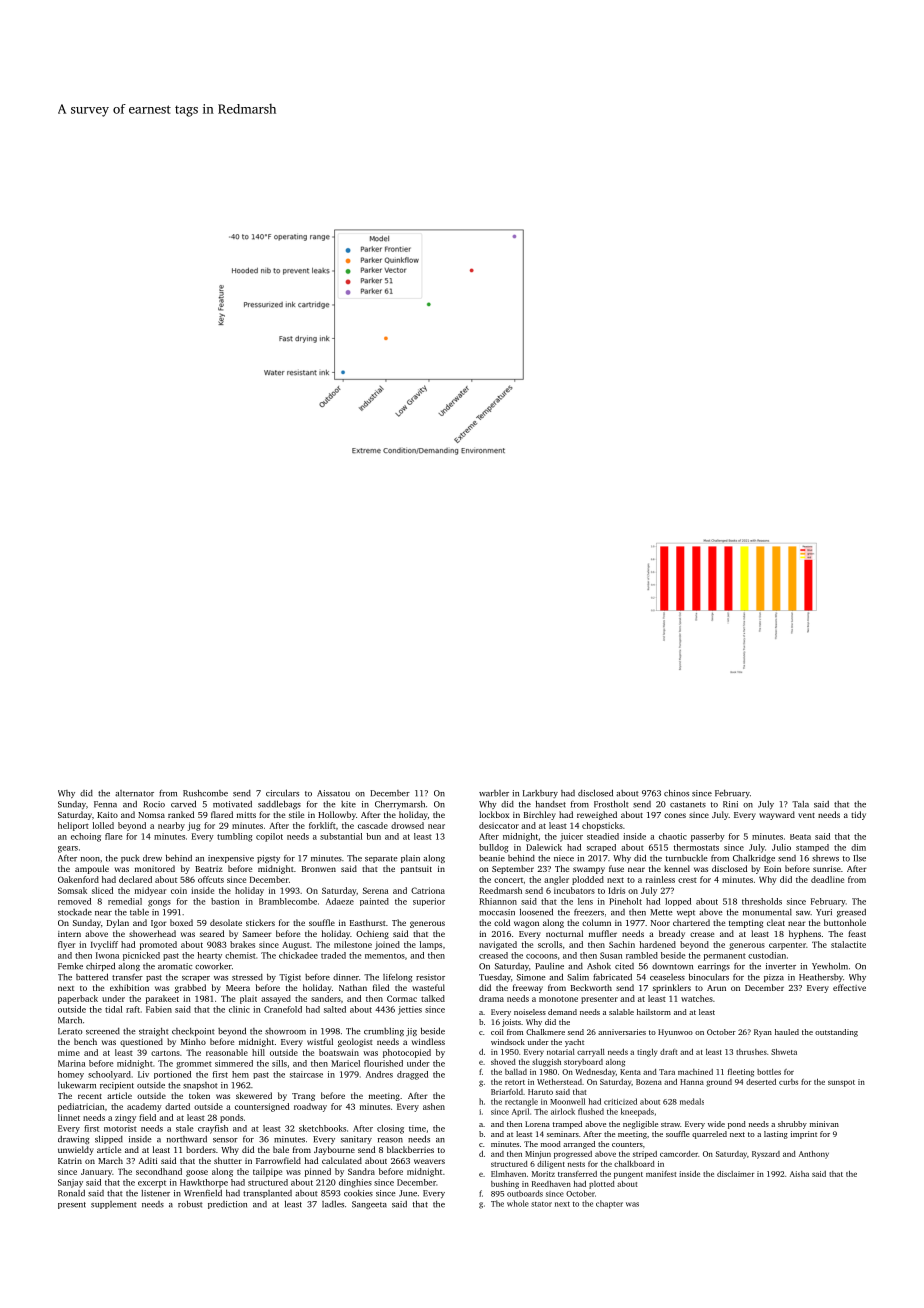 This screenshot has width=924, height=1308. What do you see at coordinates (114, 1205) in the screenshot?
I see `supplement` at bounding box center [114, 1205].
